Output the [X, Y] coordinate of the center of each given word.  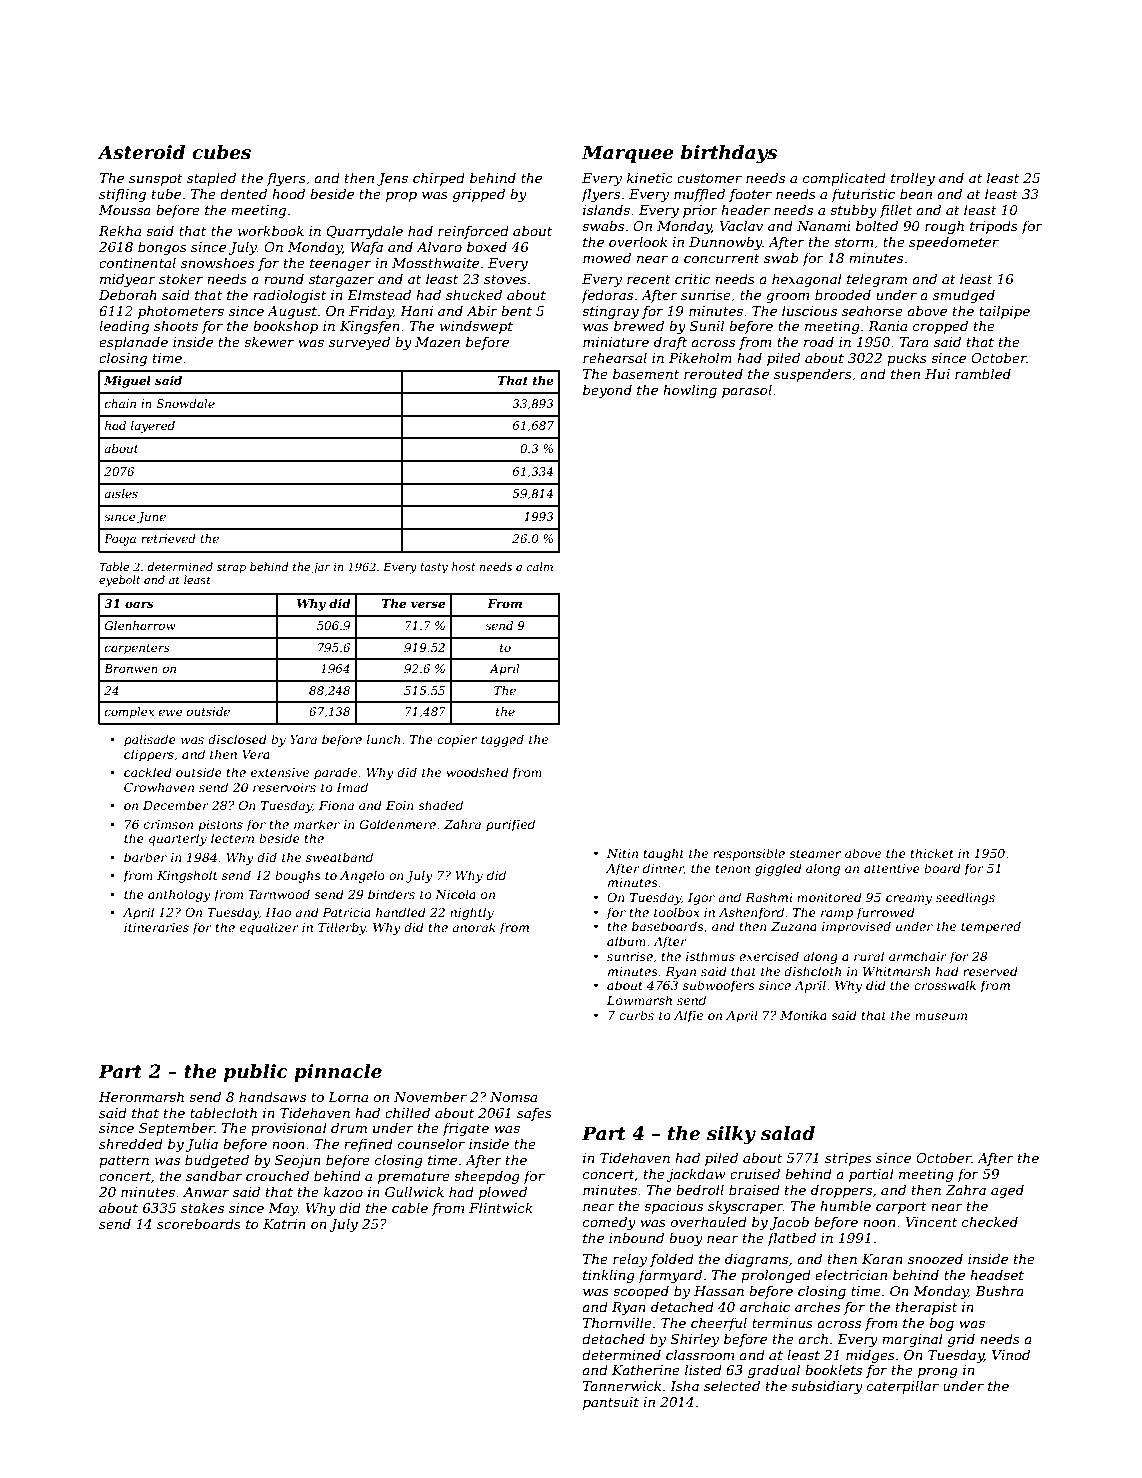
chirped [439, 179]
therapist [926, 1308]
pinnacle [338, 1073]
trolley [913, 179]
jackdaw [696, 1175]
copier [457, 741]
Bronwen [131, 668]
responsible [749, 854]
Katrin [284, 1224]
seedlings [965, 898]
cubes [221, 152]
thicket [932, 853]
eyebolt [120, 581]
